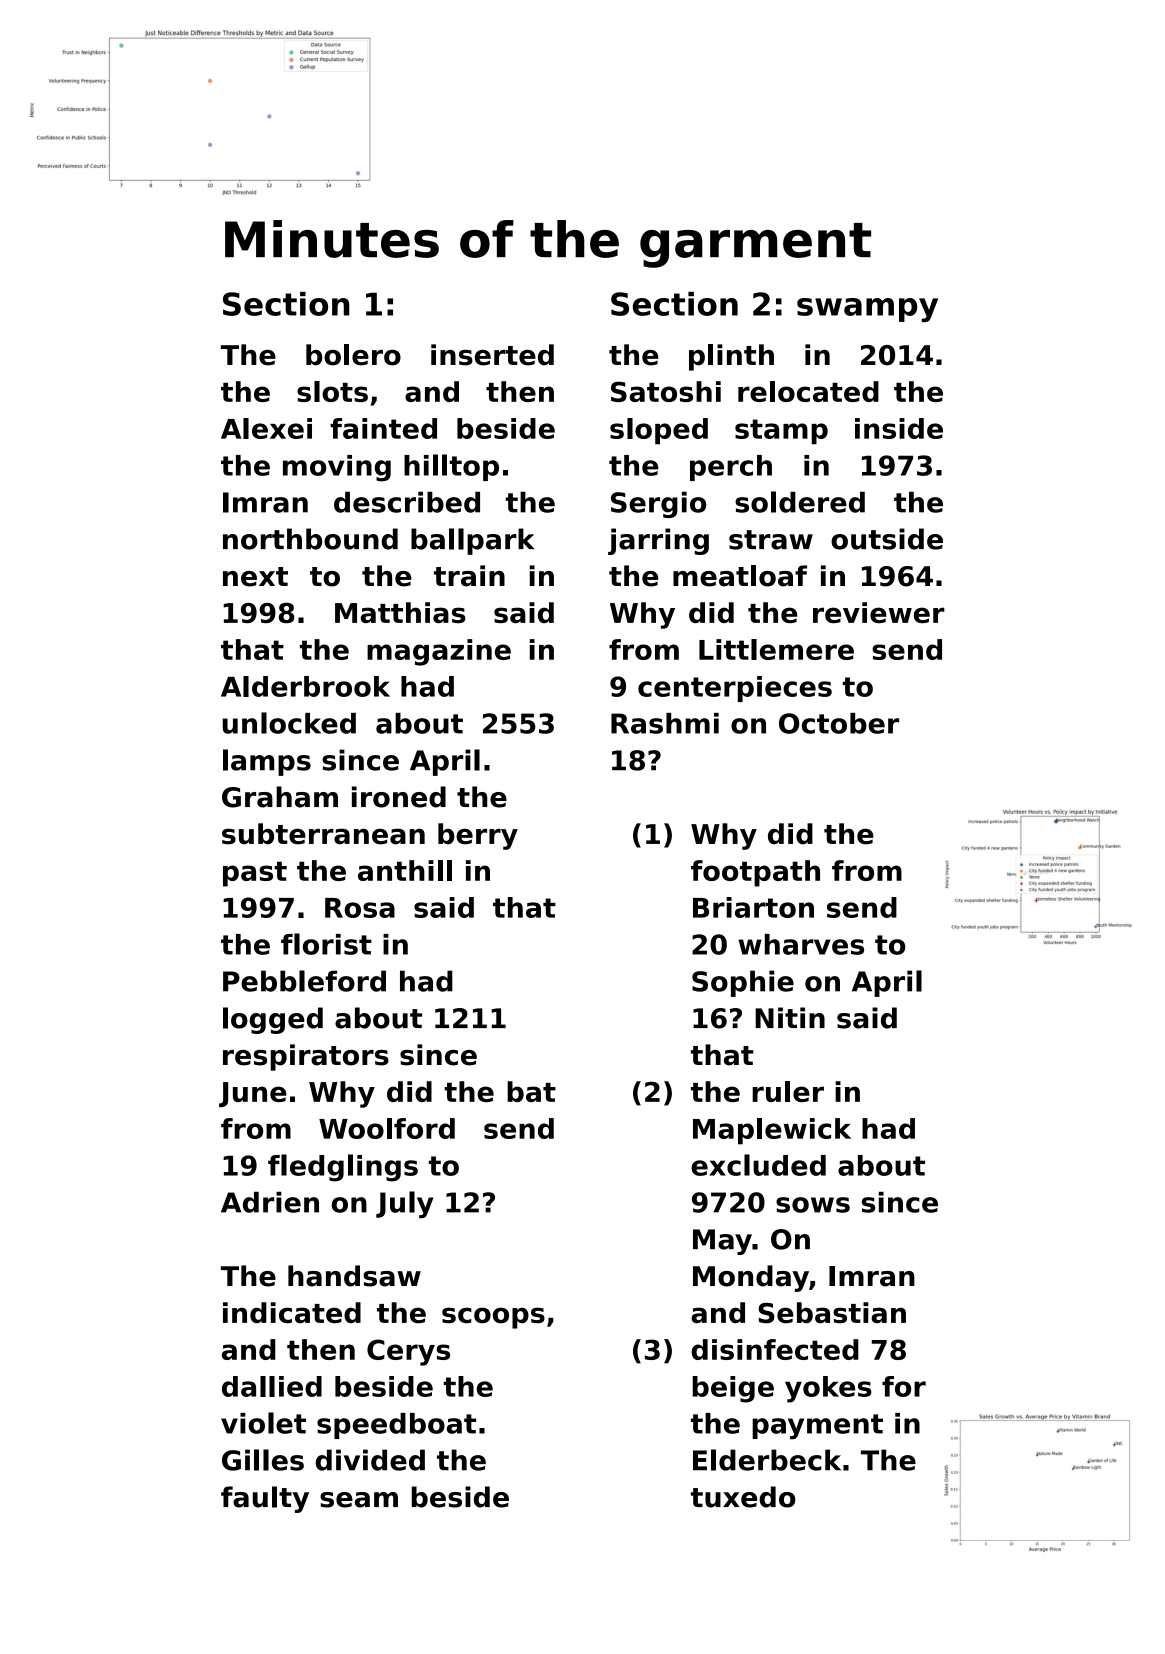 The image size is (1165, 1654). Describe the element at coordinates (399, 797) in the image. I see `ironed` at that location.
